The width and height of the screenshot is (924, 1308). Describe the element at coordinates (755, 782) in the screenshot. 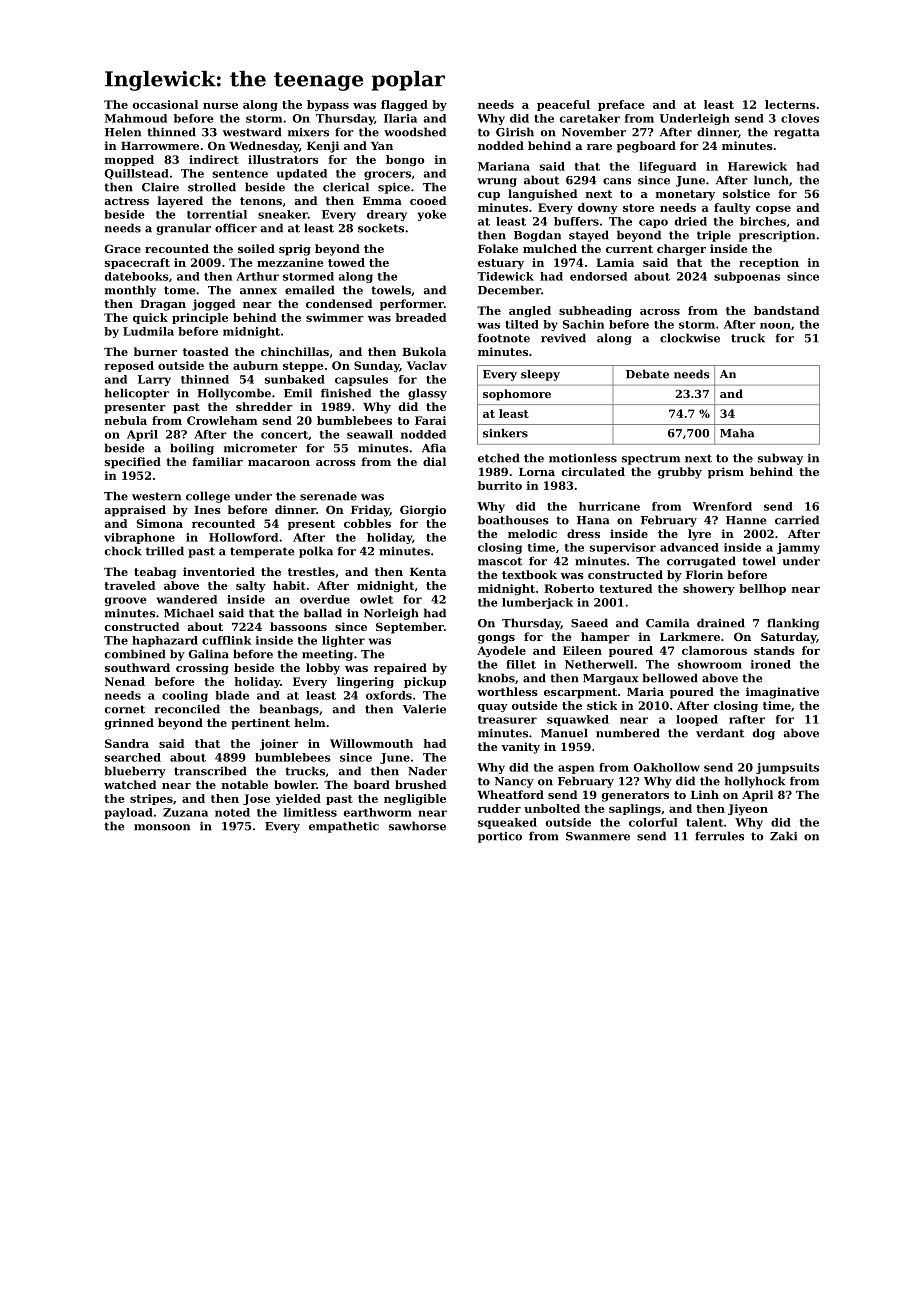

I see `hollyhock` at that location.
